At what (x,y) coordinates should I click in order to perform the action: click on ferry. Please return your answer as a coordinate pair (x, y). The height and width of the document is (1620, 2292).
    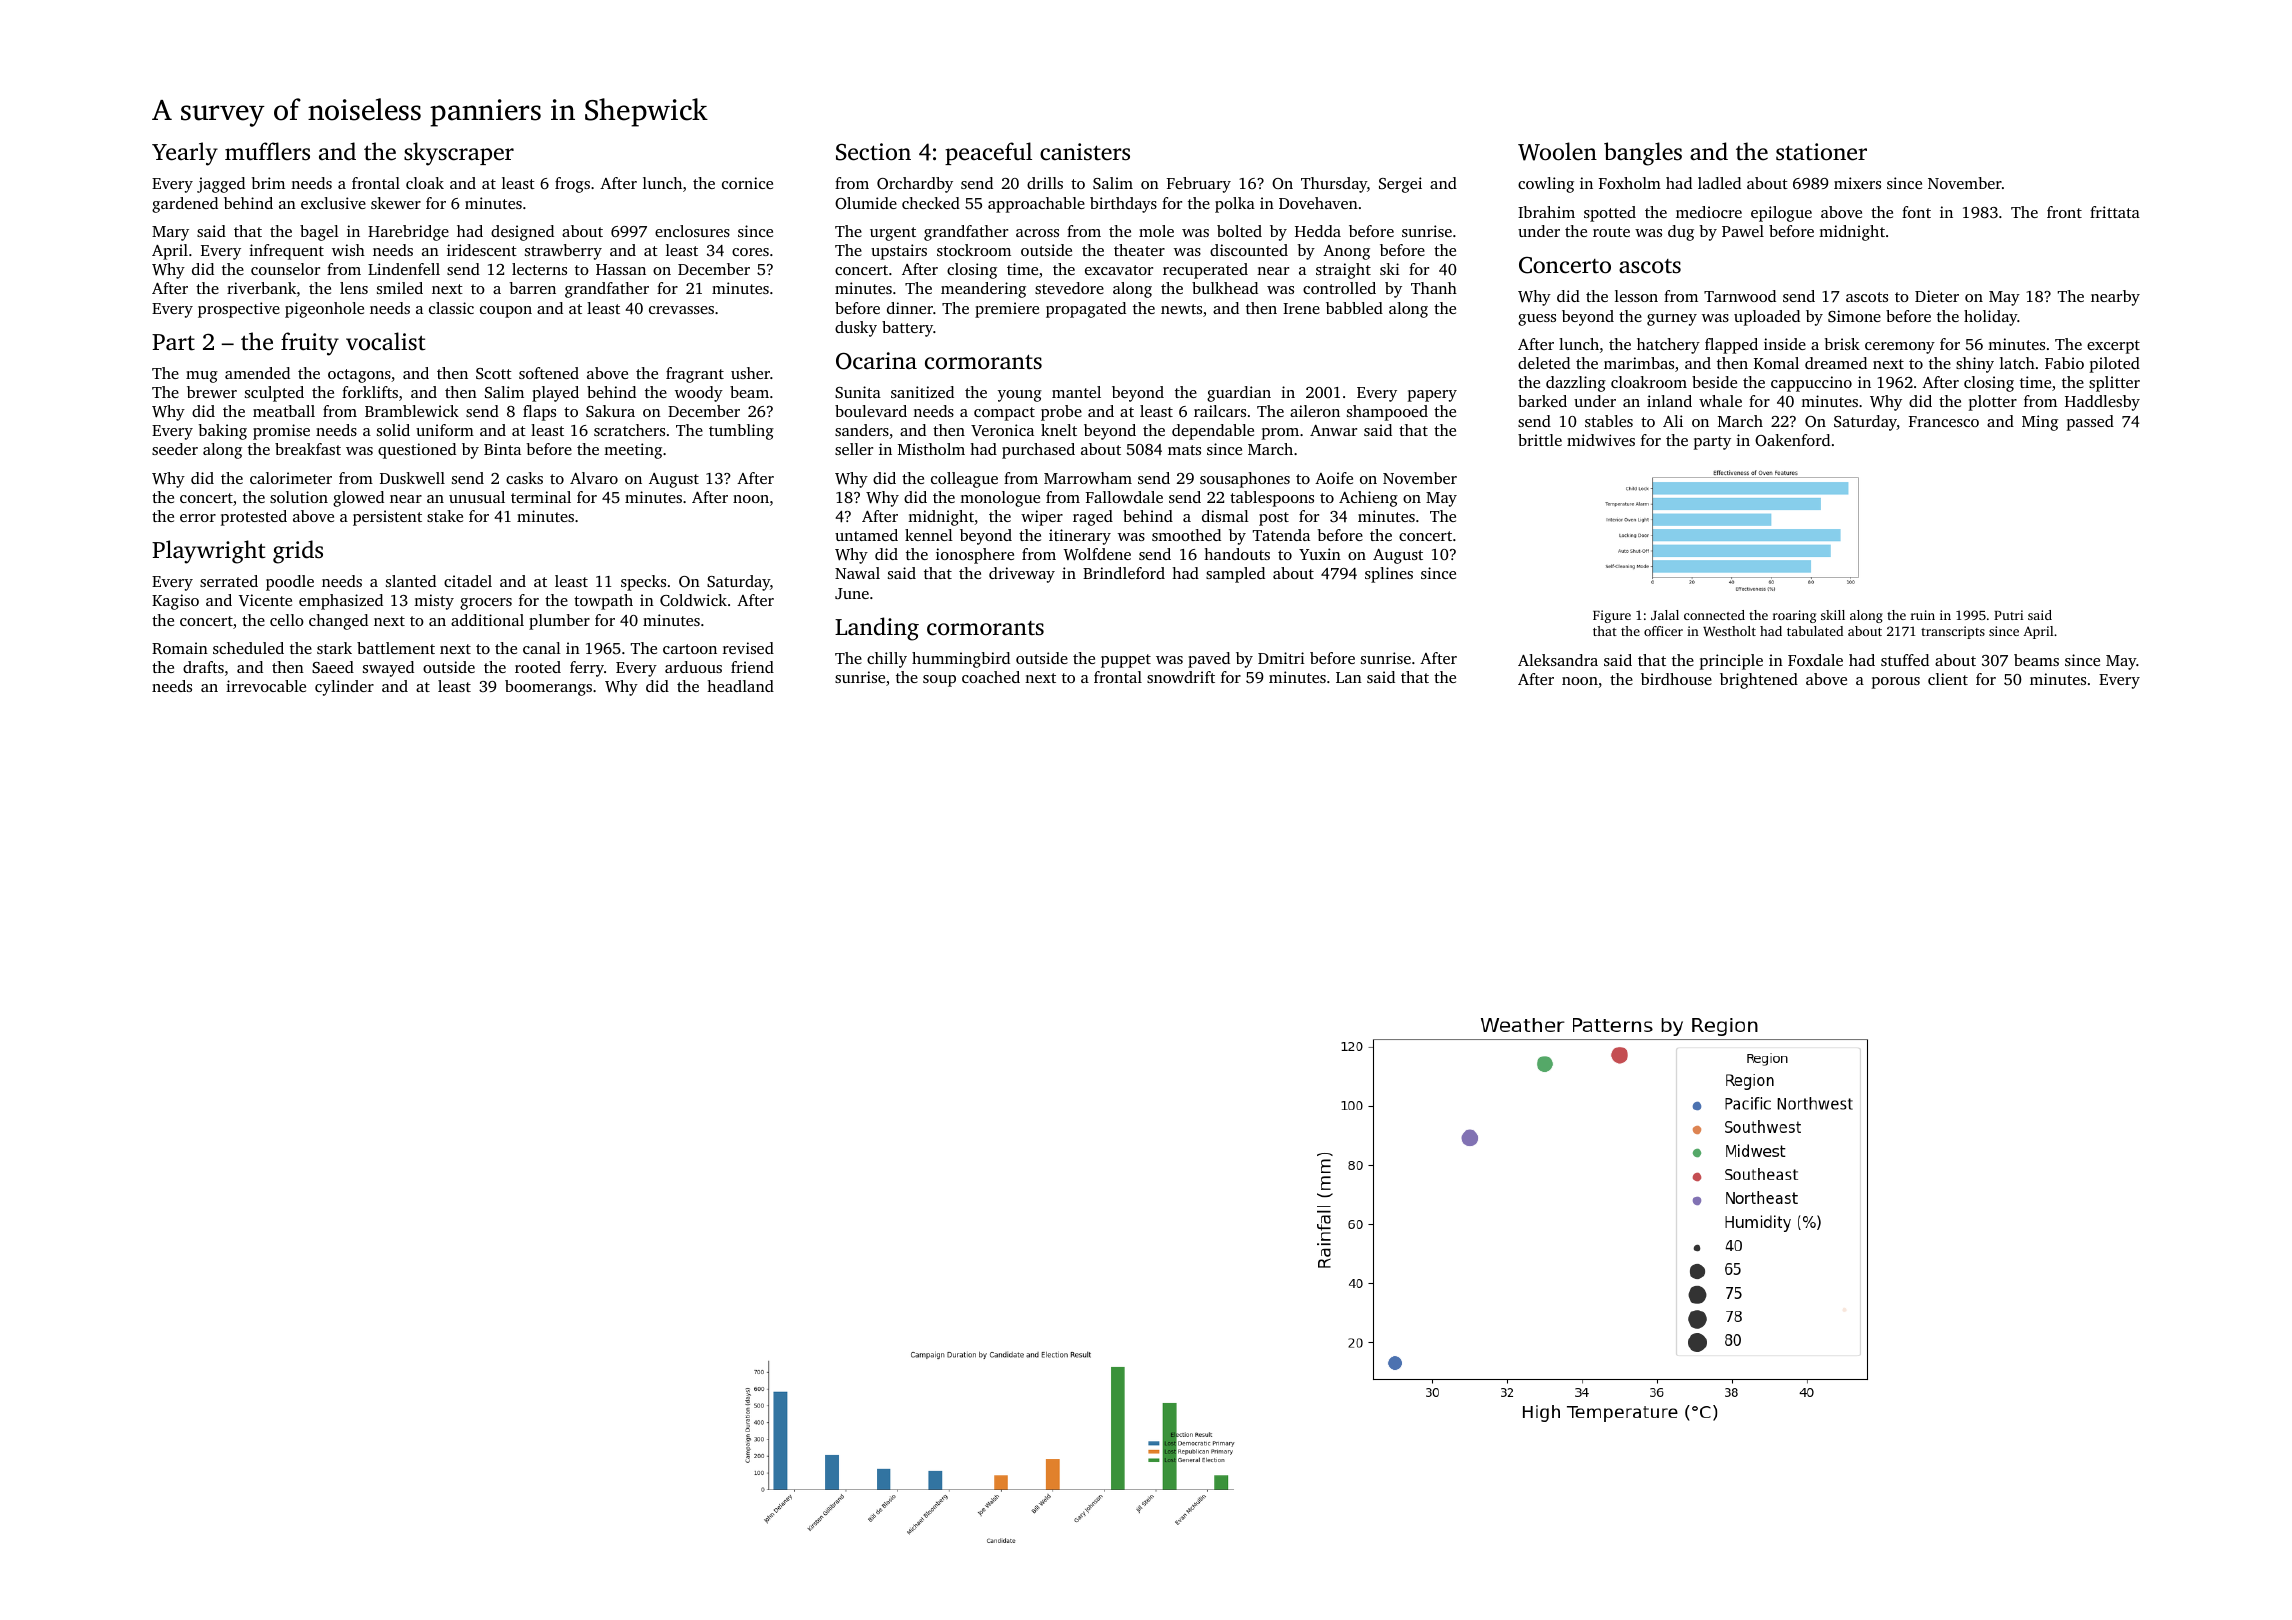
    Looking at the image, I should click on (587, 669).
